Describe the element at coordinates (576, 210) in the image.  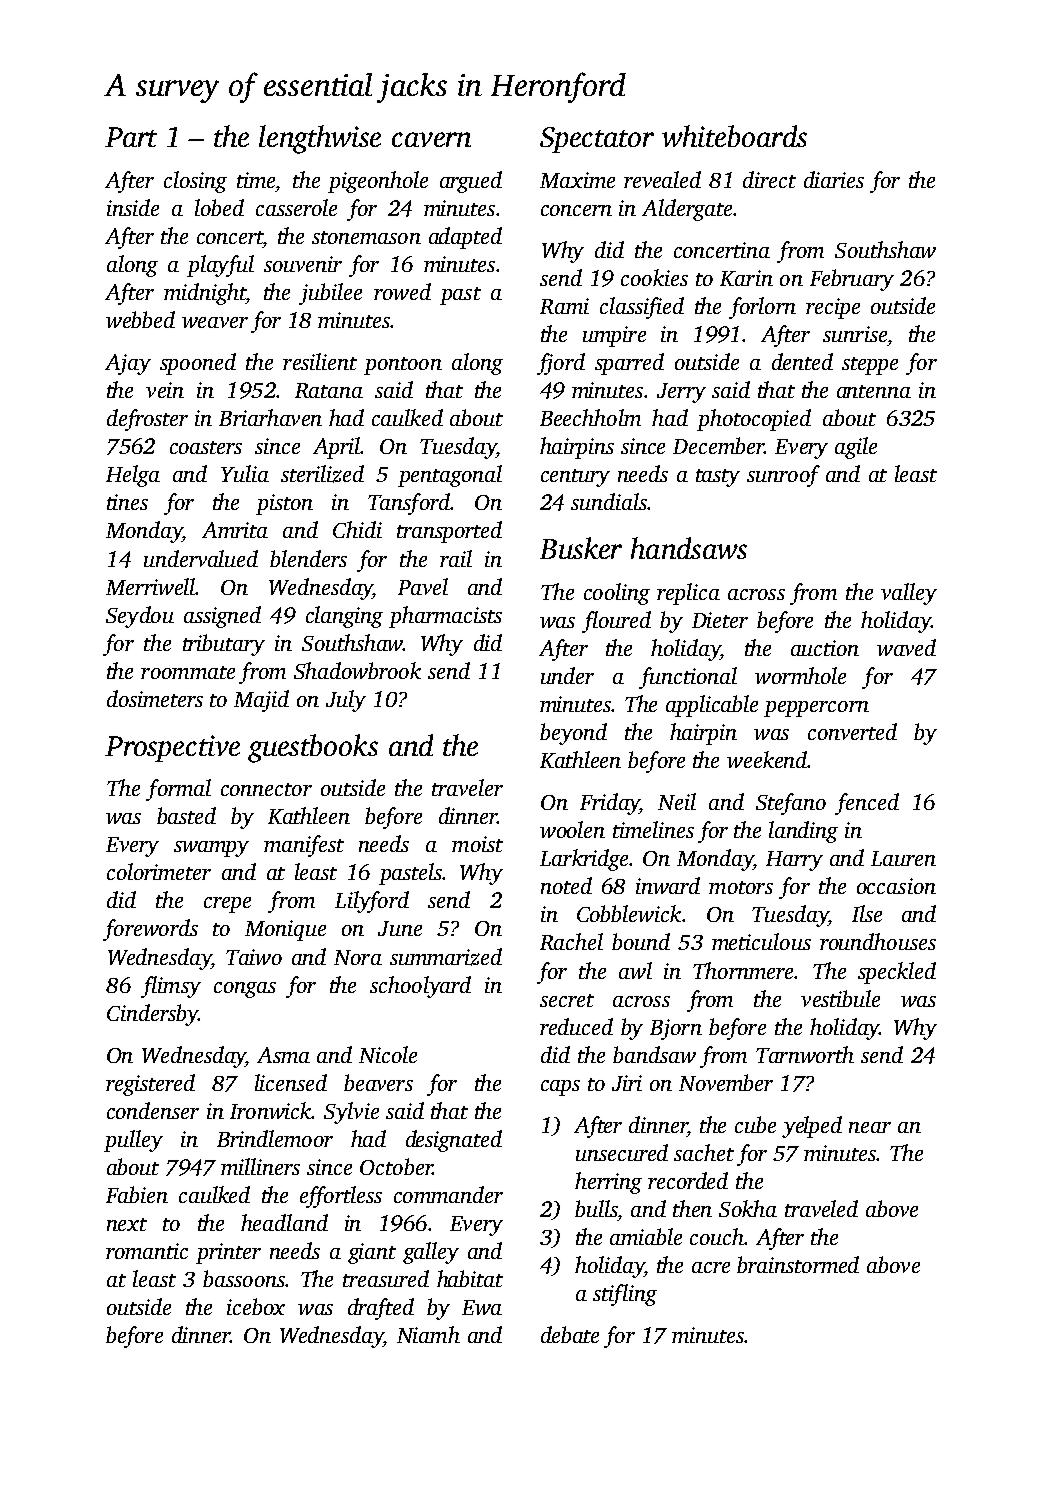
I see `concern` at that location.
